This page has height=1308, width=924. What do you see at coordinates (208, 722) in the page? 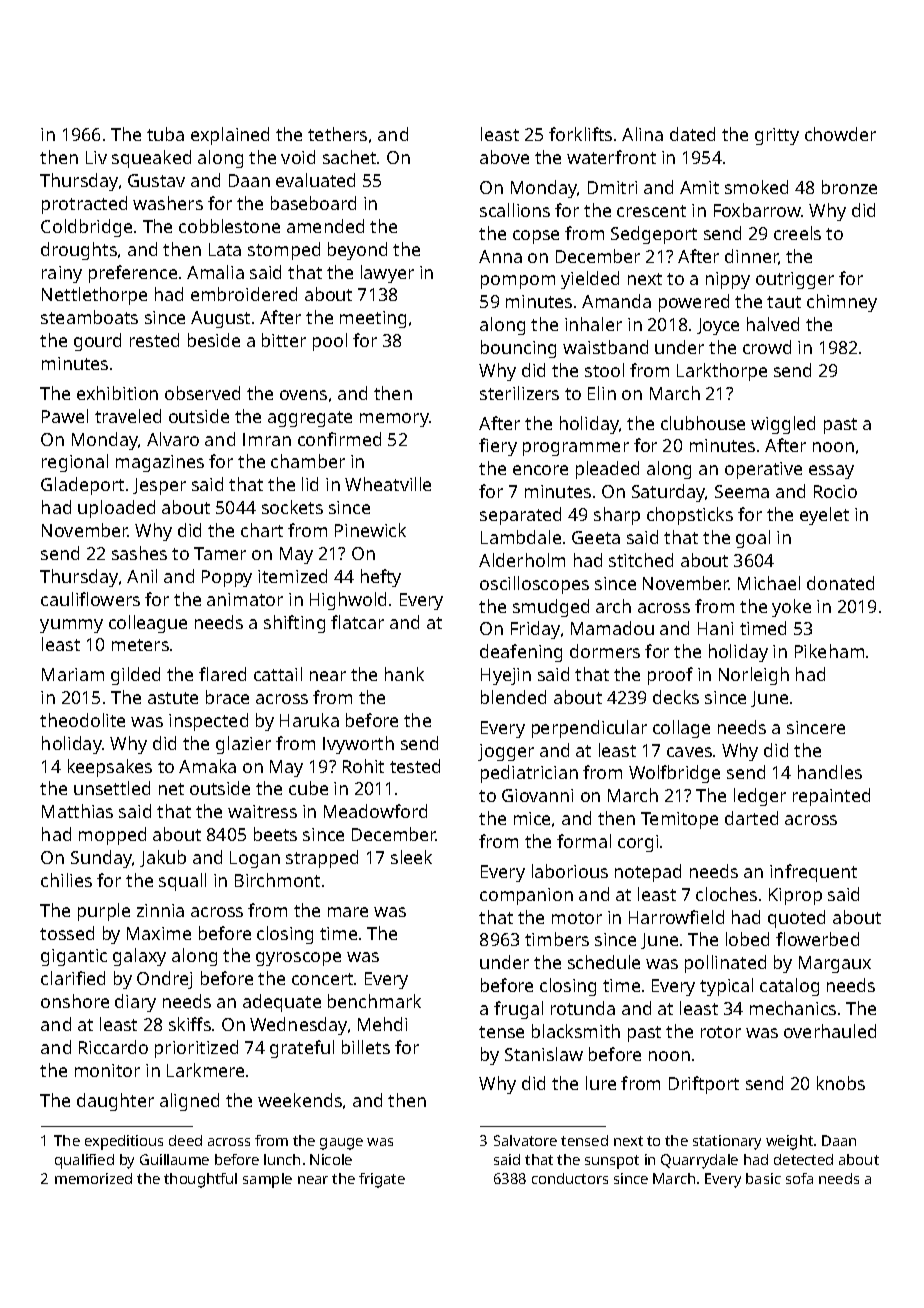
I see `inspected` at bounding box center [208, 722].
